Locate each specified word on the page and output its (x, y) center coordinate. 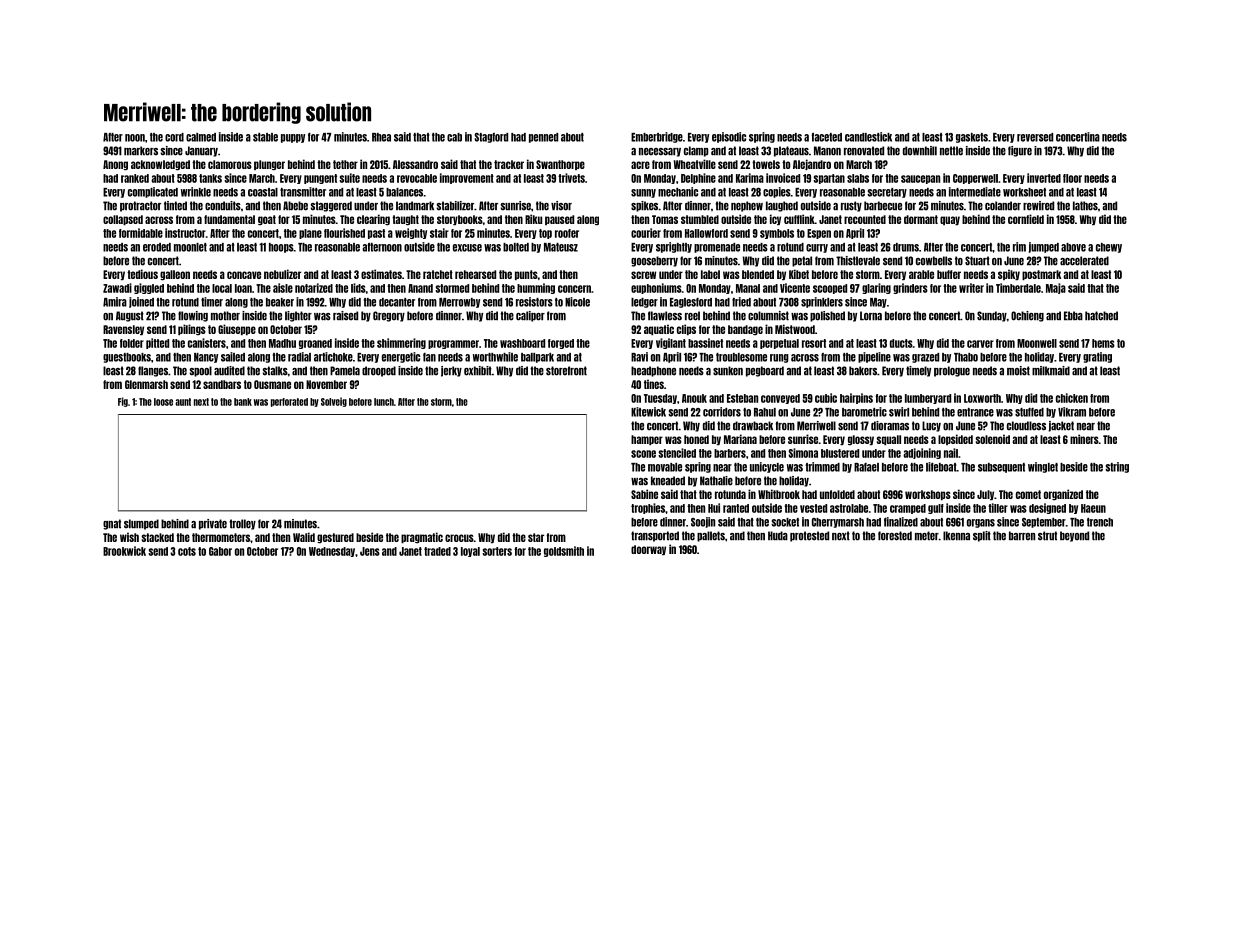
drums (906, 247)
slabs (858, 178)
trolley (242, 524)
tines (654, 384)
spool (200, 371)
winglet (1043, 467)
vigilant (671, 343)
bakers (863, 371)
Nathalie (716, 481)
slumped (141, 524)
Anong (115, 165)
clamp (696, 151)
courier (646, 233)
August (130, 316)
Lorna (871, 316)
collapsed (123, 220)
